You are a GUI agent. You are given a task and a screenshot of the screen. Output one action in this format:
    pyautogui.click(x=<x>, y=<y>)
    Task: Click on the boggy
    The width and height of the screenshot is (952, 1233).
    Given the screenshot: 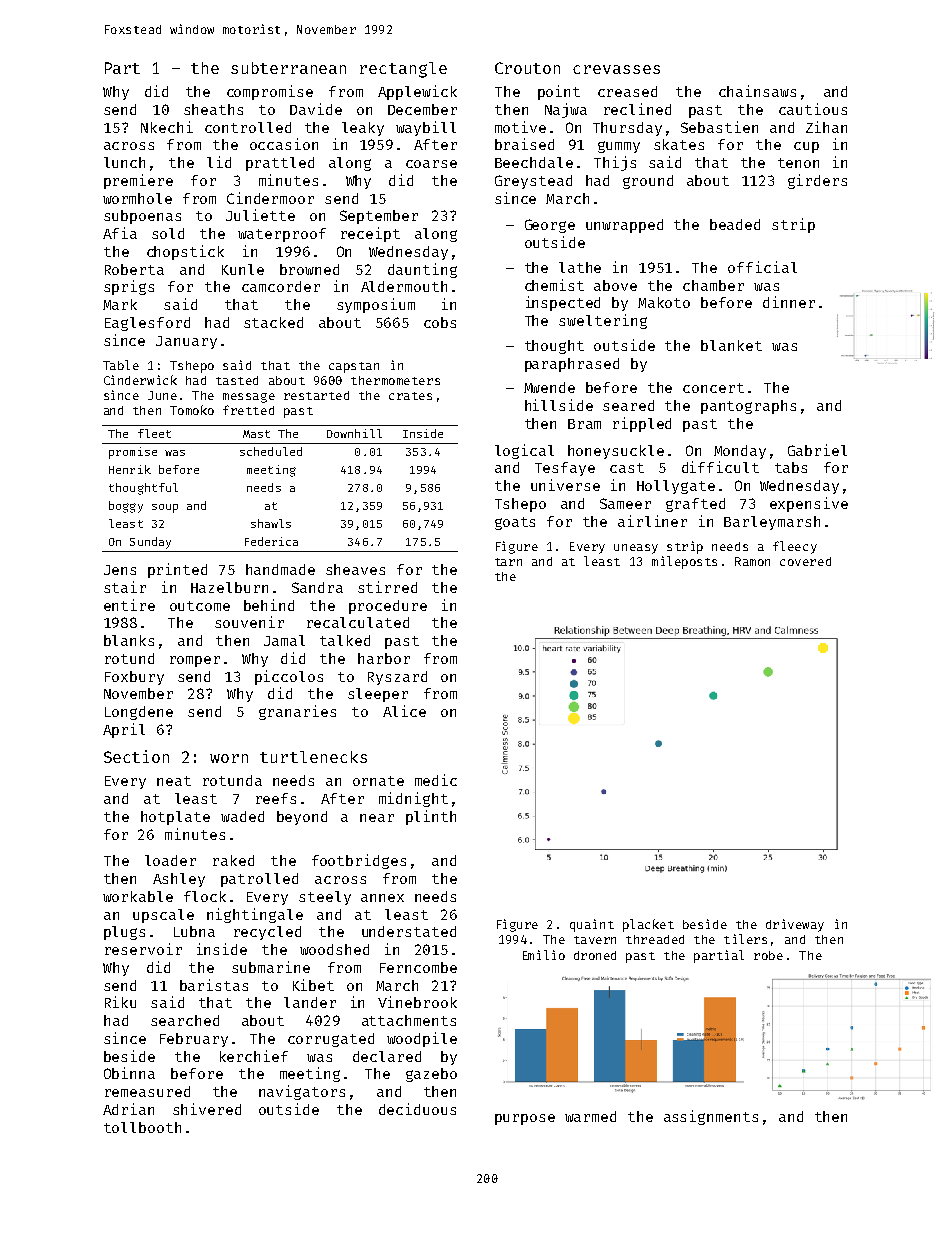 What is the action you would take?
    pyautogui.click(x=126, y=507)
